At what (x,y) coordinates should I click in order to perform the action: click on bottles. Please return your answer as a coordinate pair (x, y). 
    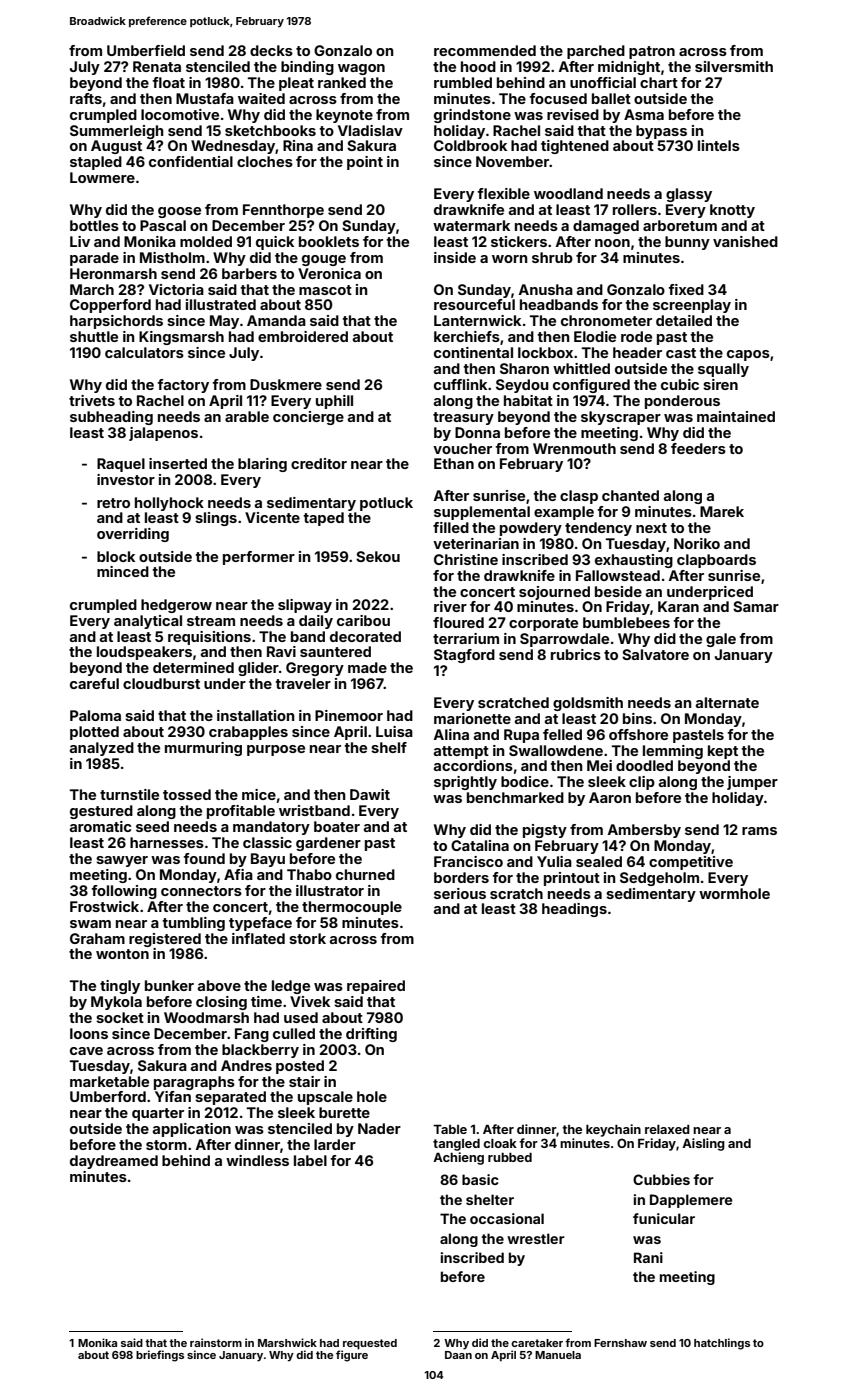
    Looking at the image, I should click on (94, 225).
